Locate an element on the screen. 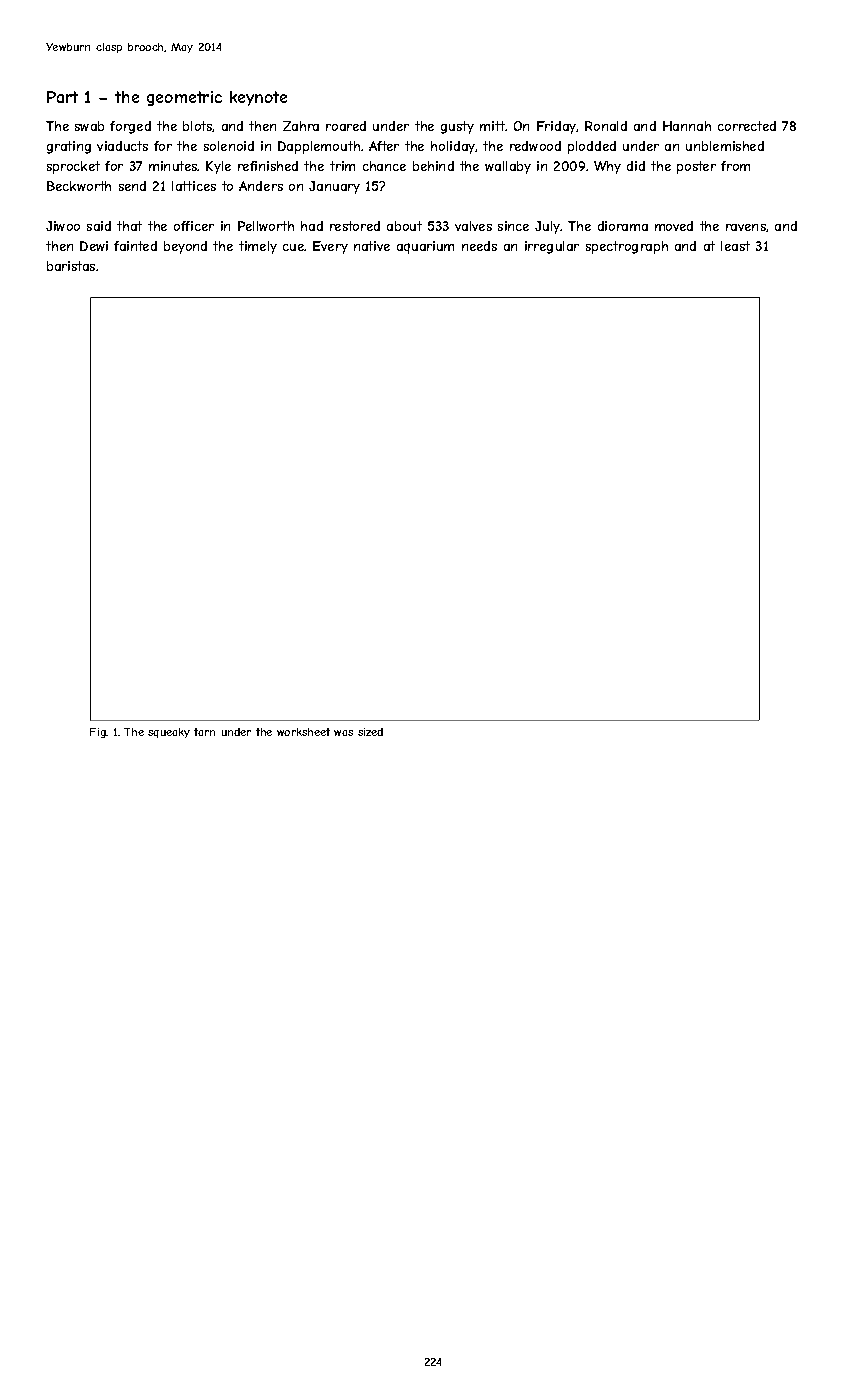  Fig is located at coordinates (98, 733).
